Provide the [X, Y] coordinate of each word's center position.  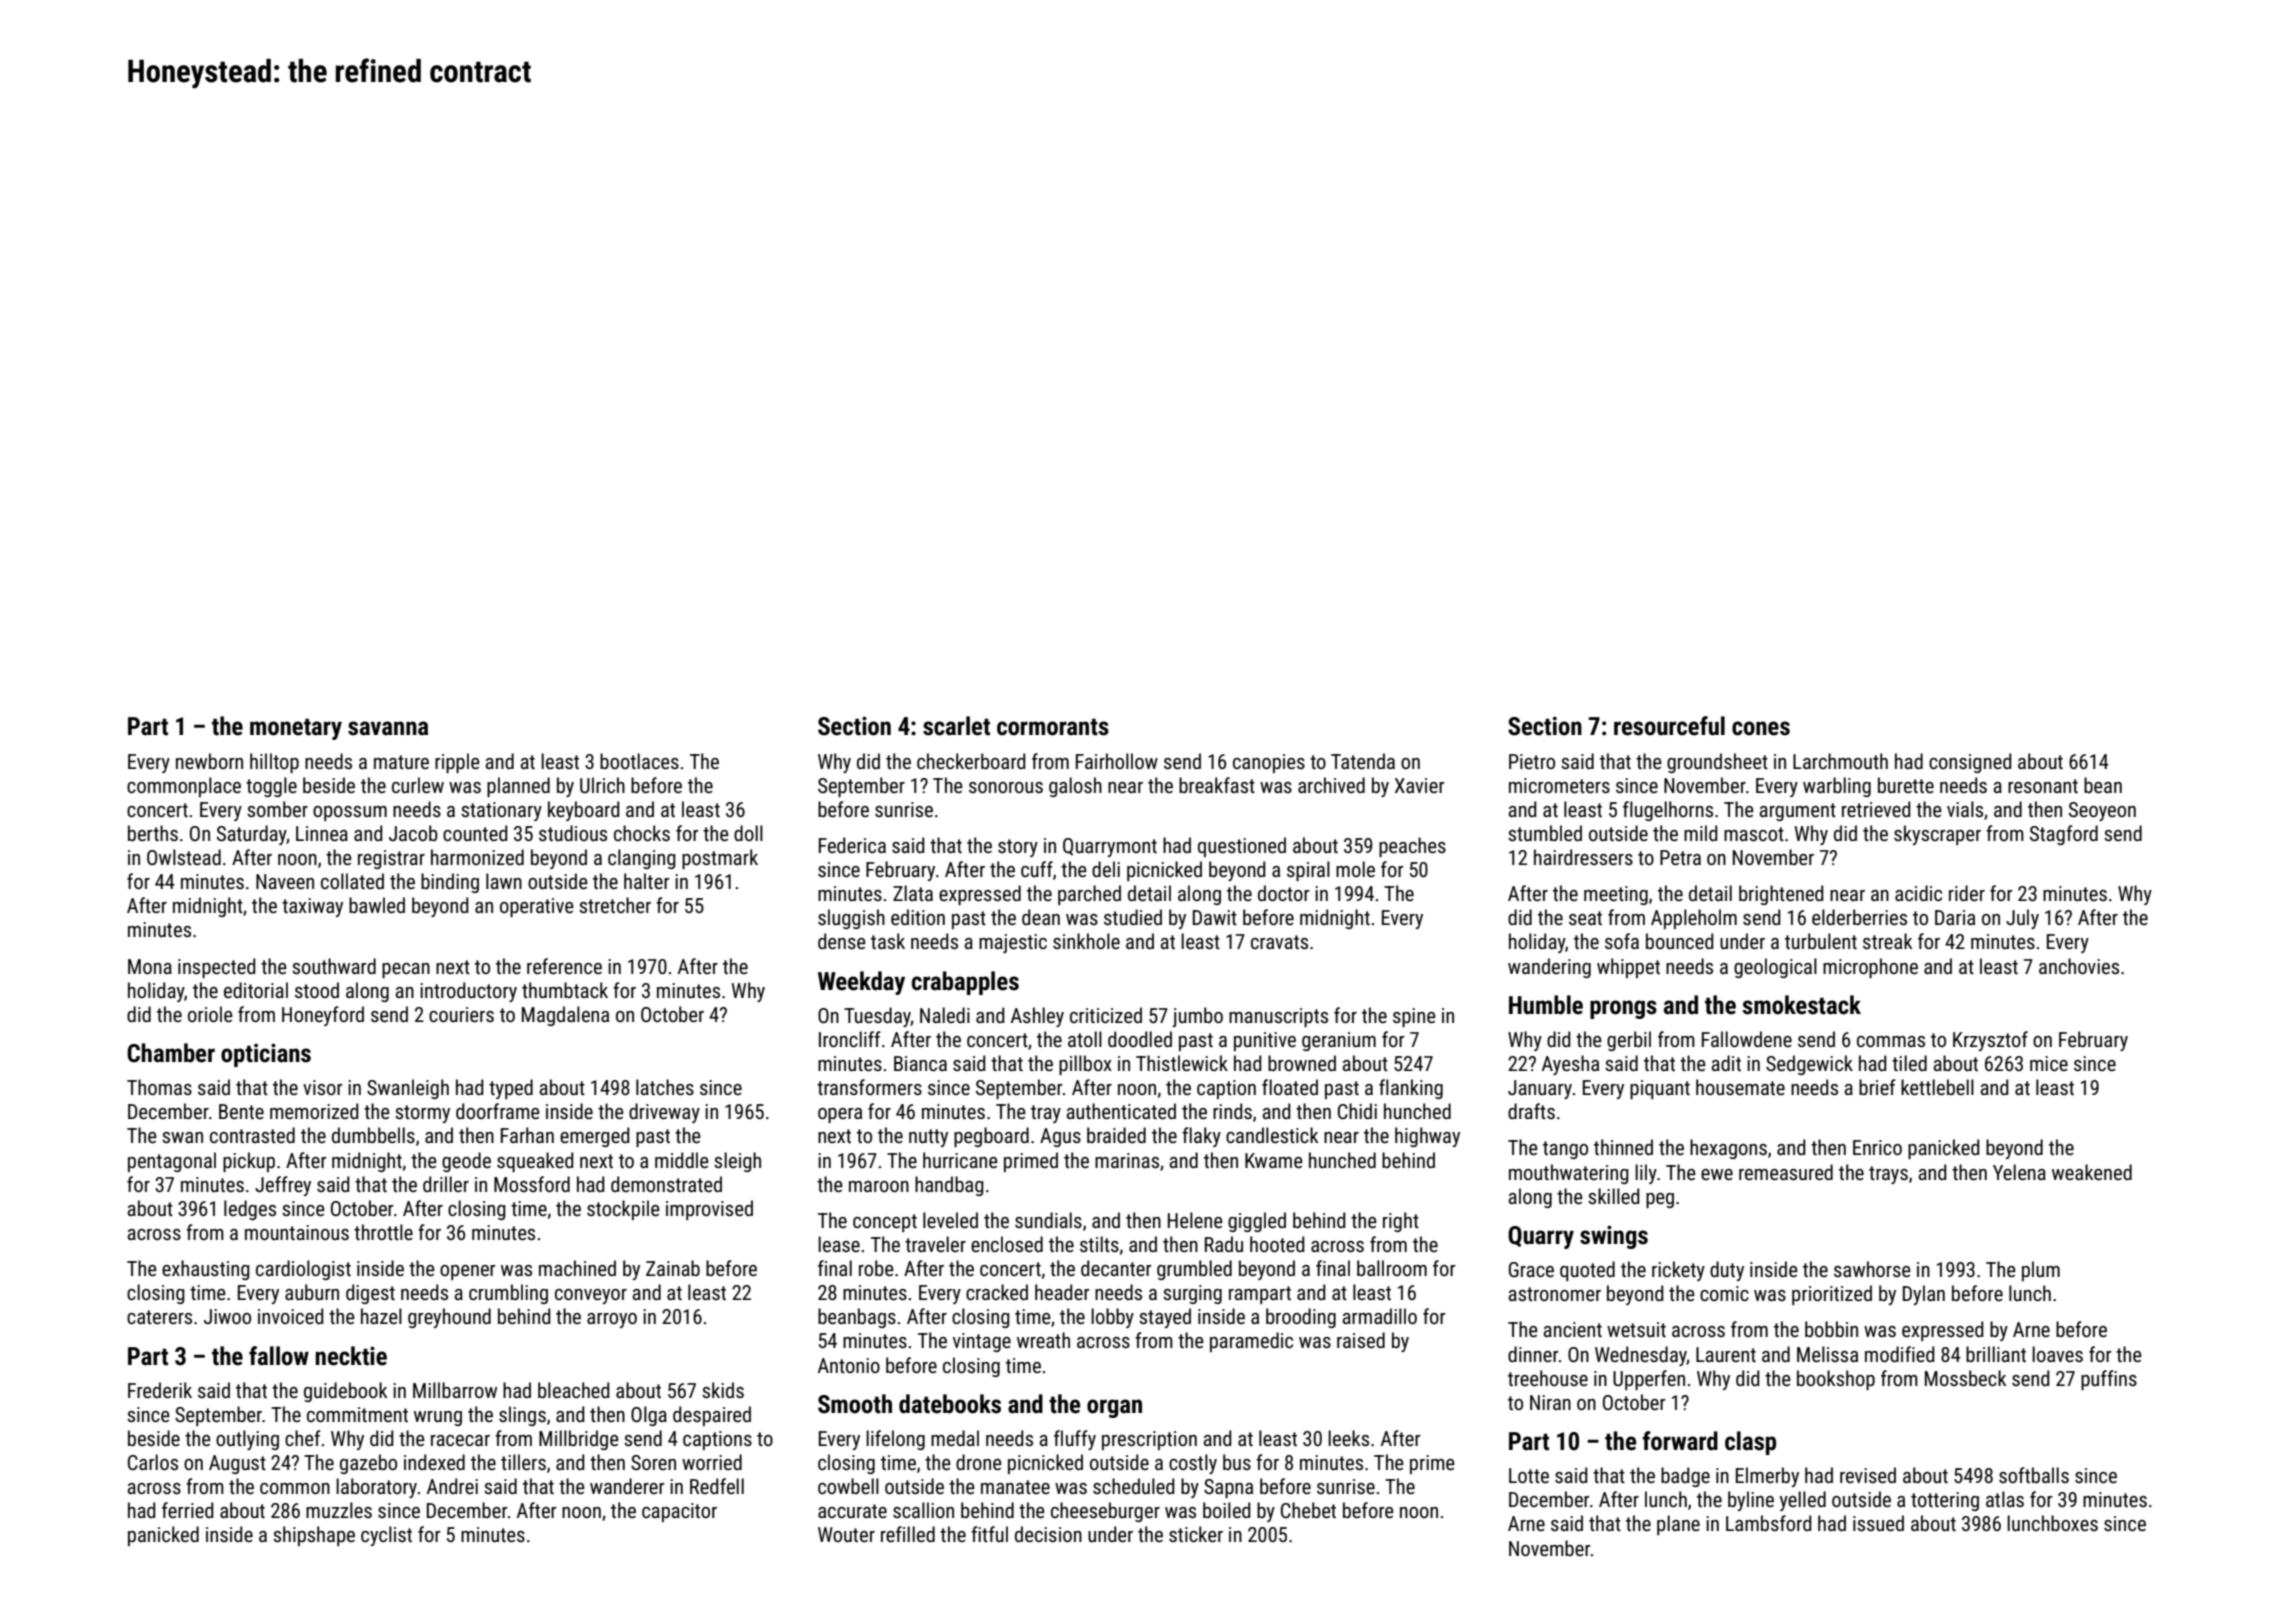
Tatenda [1363, 761]
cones [1761, 728]
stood [317, 990]
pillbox [1085, 1065]
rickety [1678, 1271]
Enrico [1877, 1147]
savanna [388, 728]
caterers [159, 1317]
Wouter [846, 1534]
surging [1192, 1294]
